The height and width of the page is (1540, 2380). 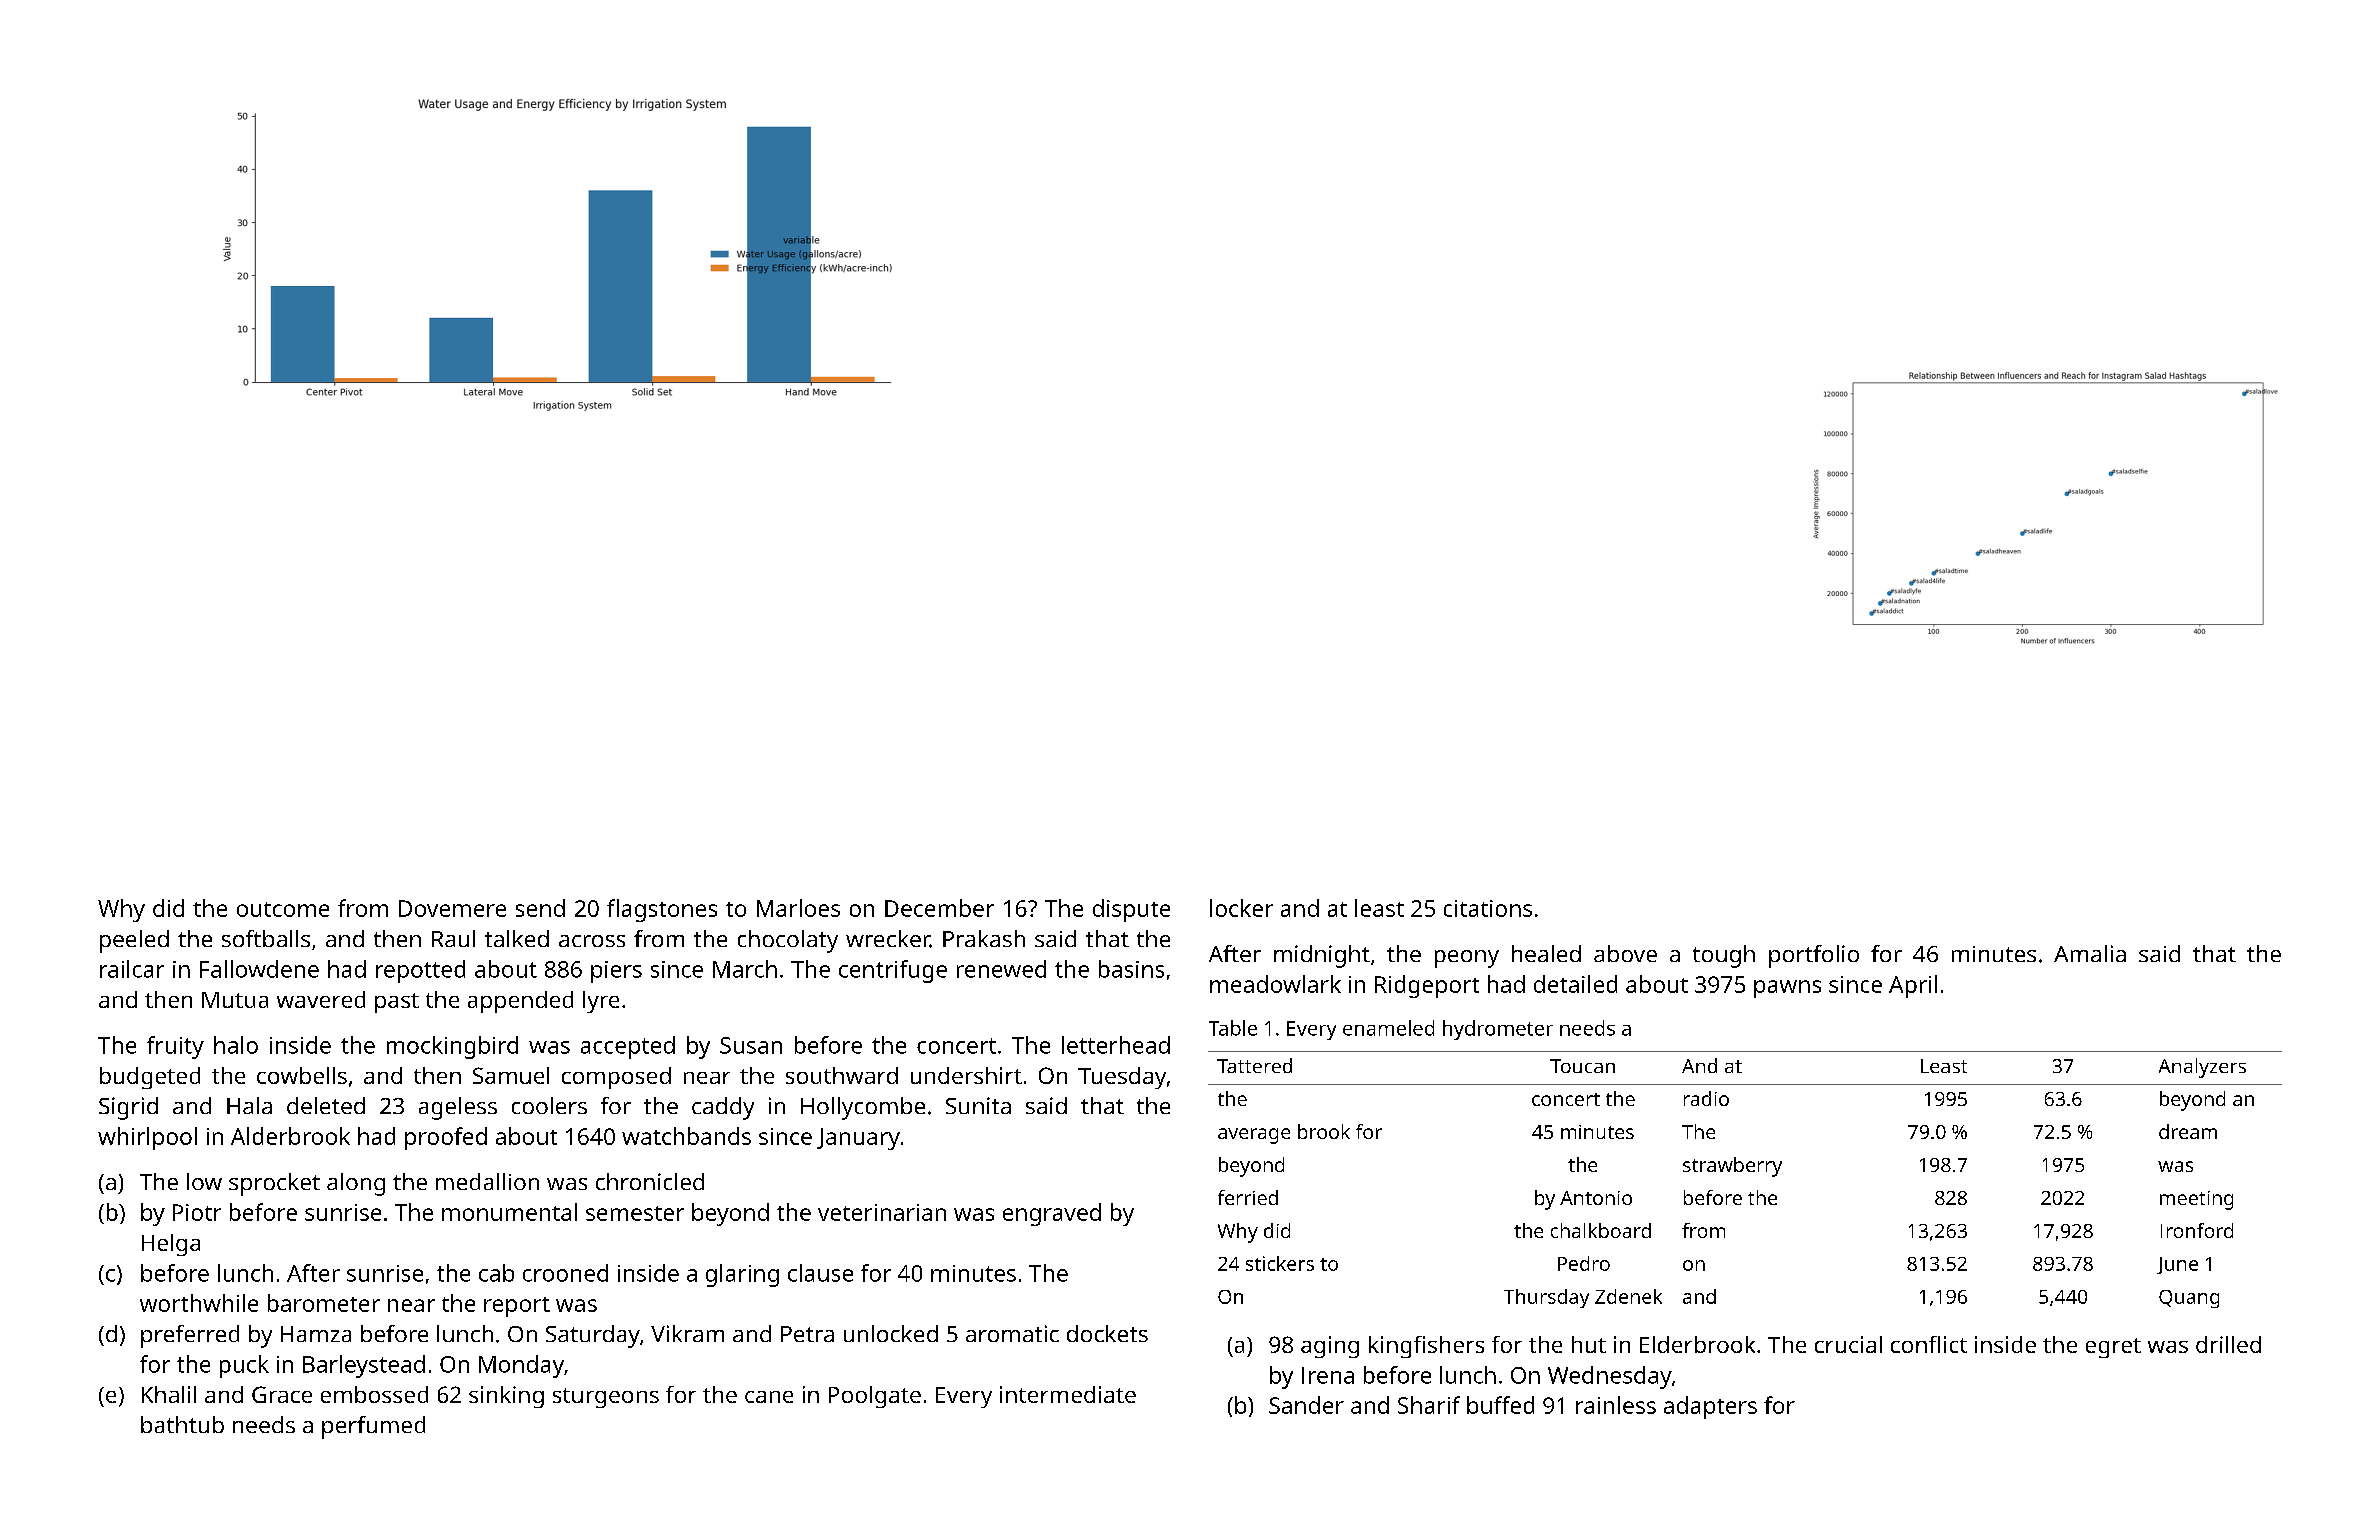 What do you see at coordinates (1628, 1296) in the page?
I see `Zdenek` at bounding box center [1628, 1296].
